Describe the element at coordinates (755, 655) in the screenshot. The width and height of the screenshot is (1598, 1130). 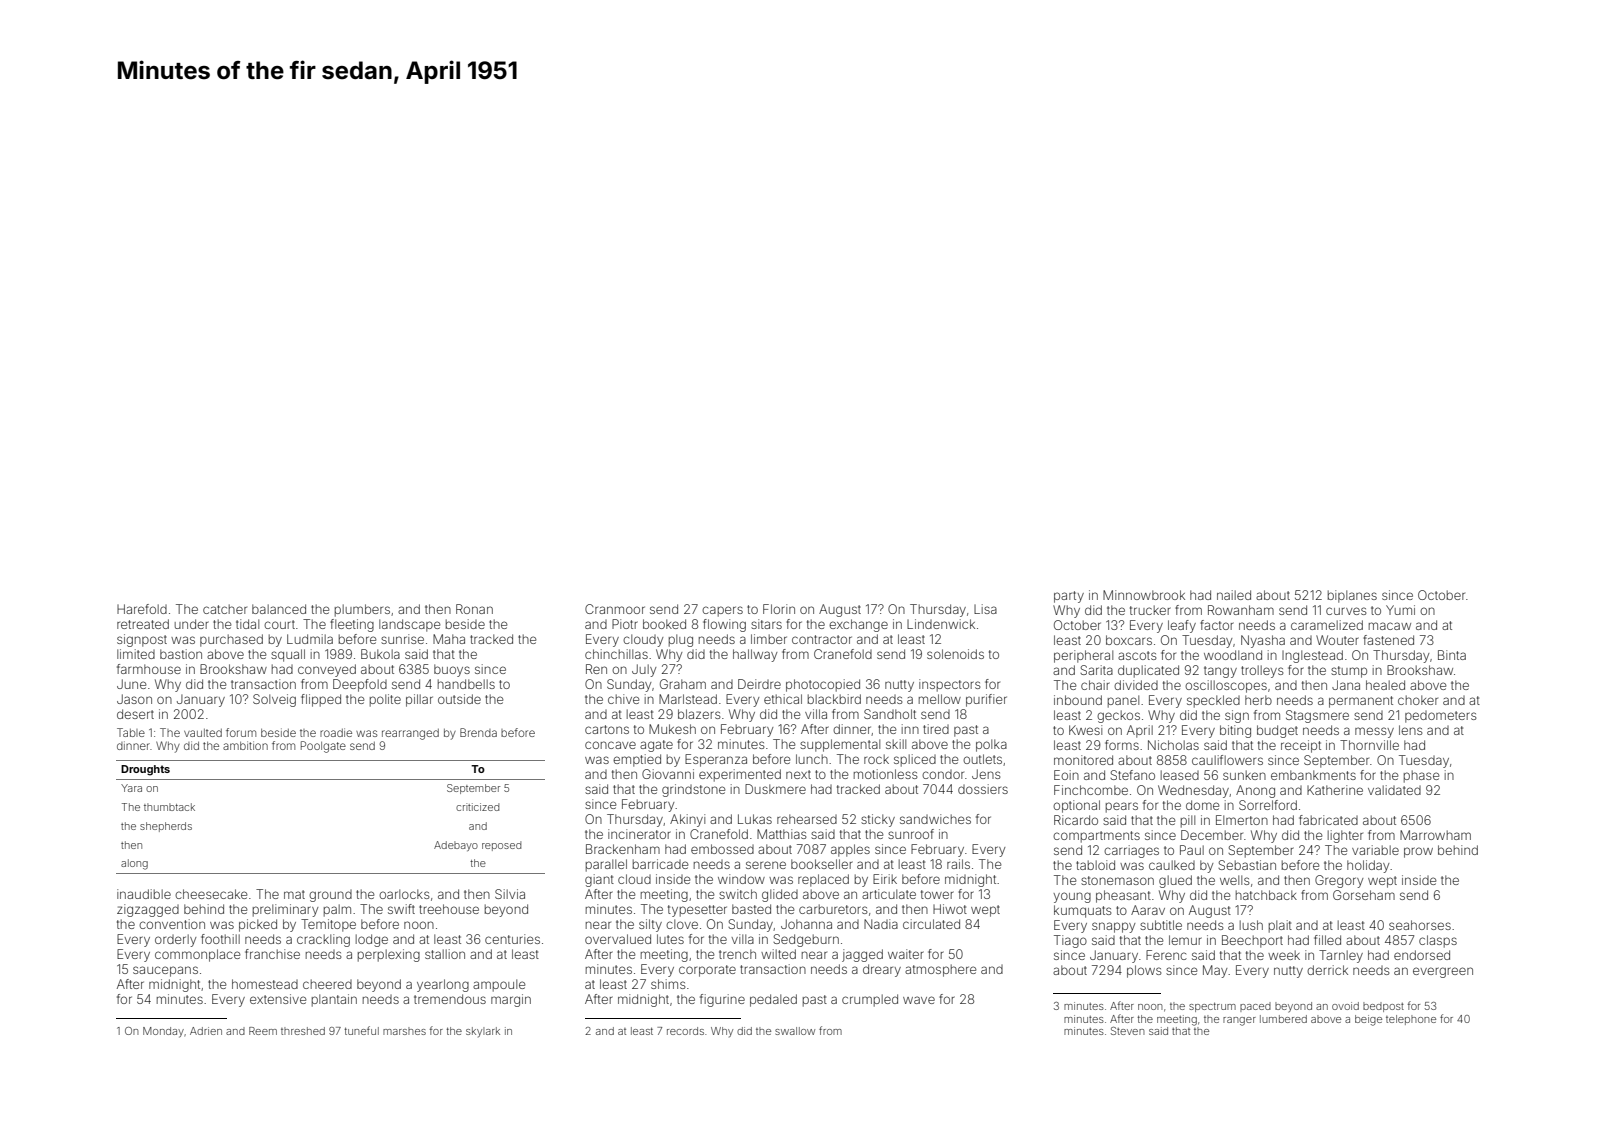
I see `hallway` at that location.
